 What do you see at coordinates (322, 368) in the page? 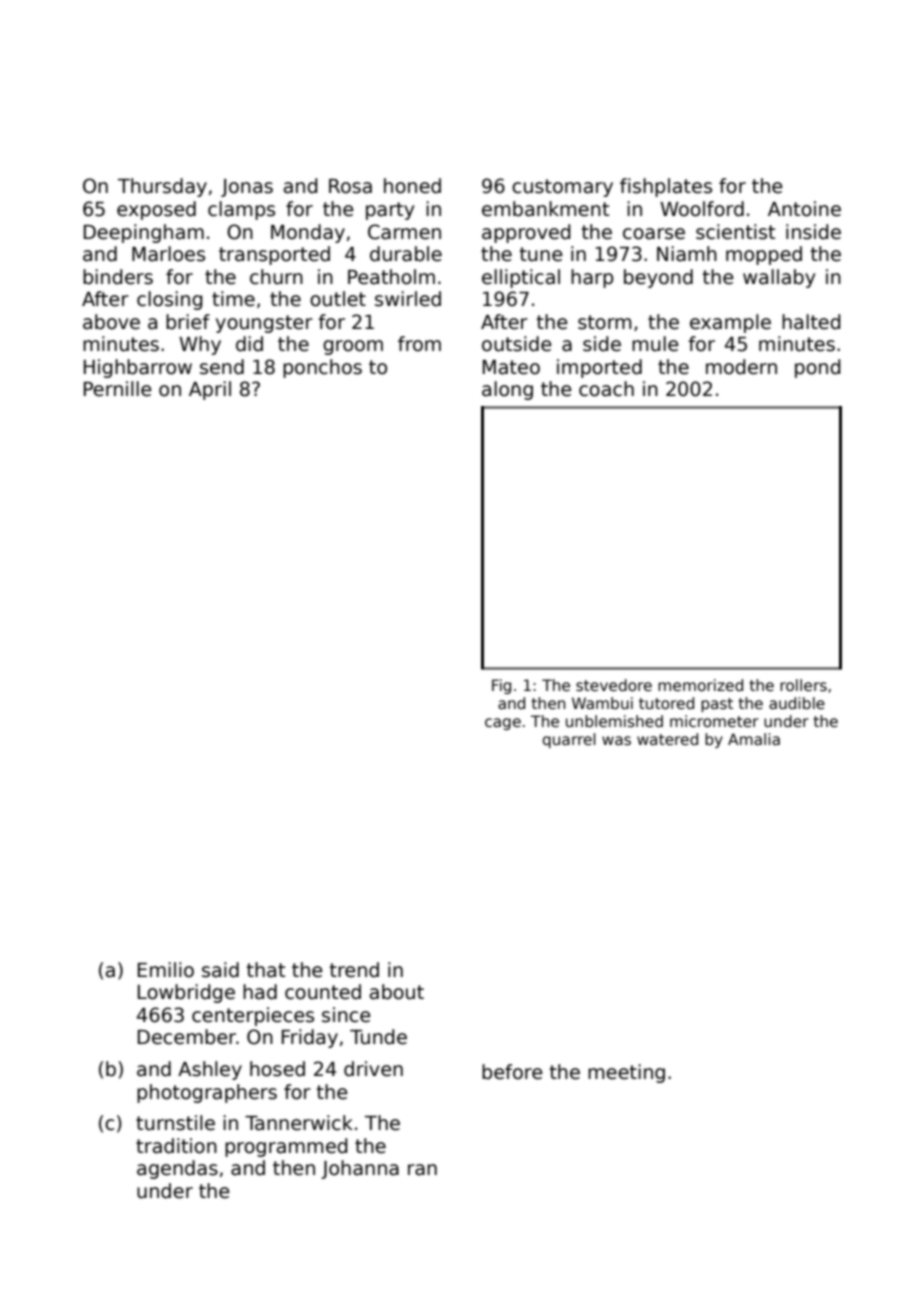
I see `ponchos` at bounding box center [322, 368].
